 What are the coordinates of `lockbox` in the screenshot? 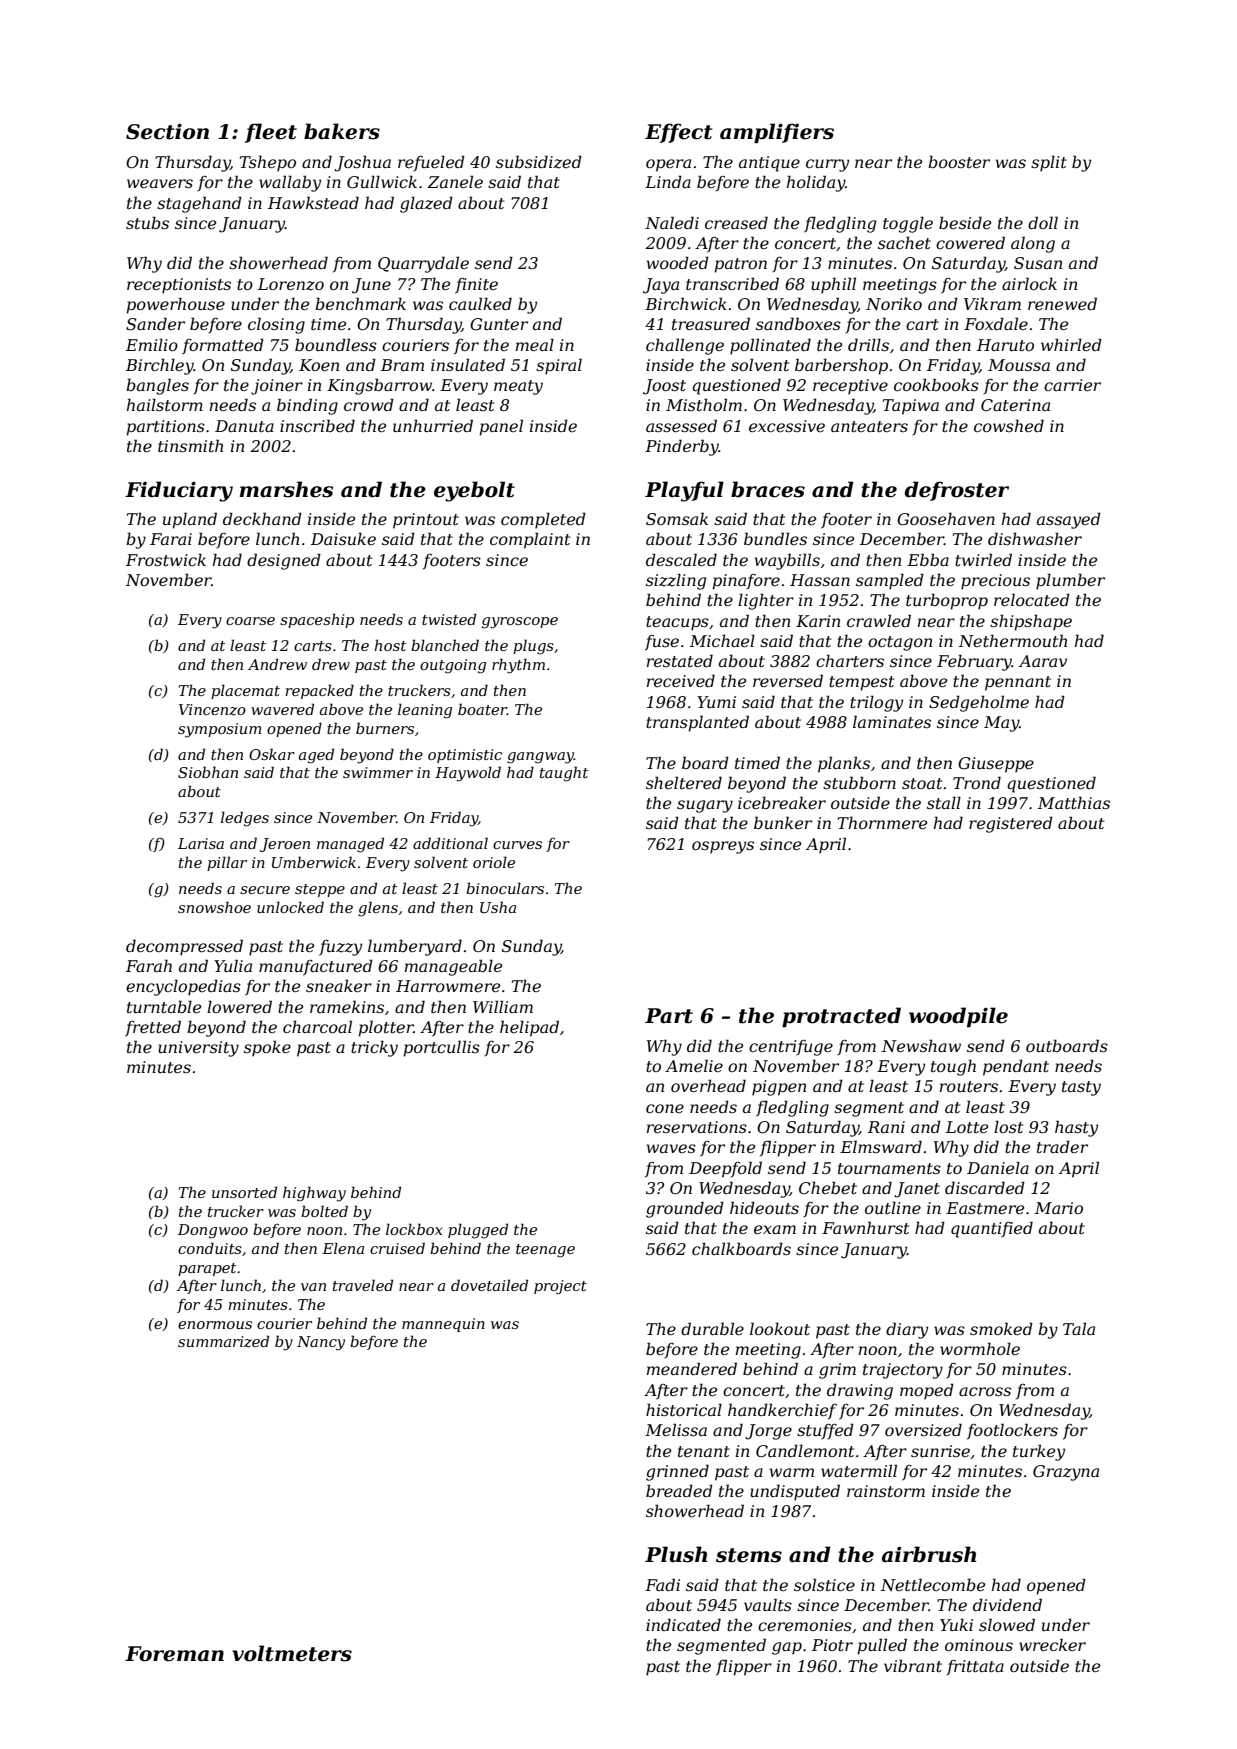 It's located at (414, 1229).
